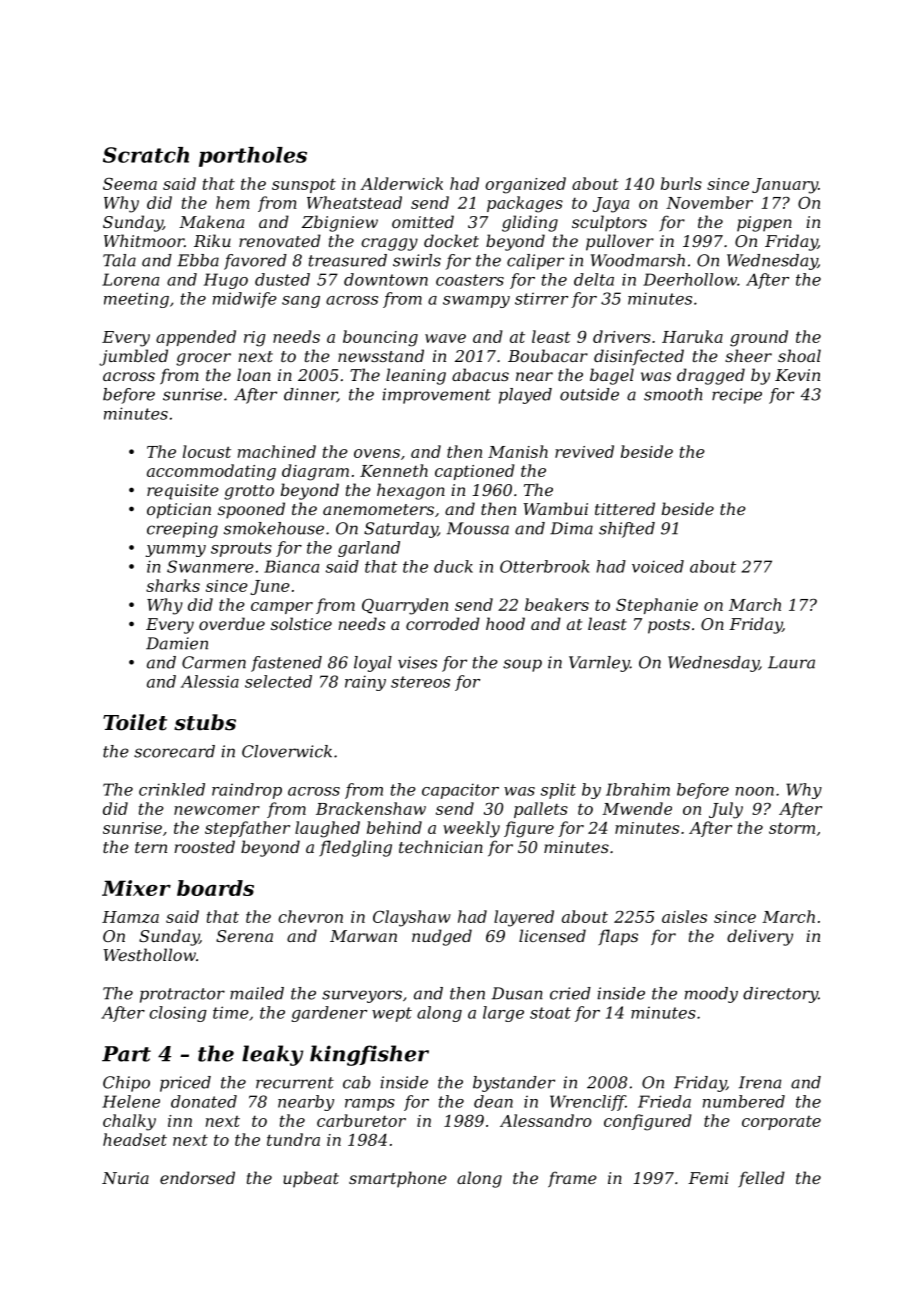  What do you see at coordinates (673, 394) in the screenshot?
I see `smooth` at bounding box center [673, 394].
